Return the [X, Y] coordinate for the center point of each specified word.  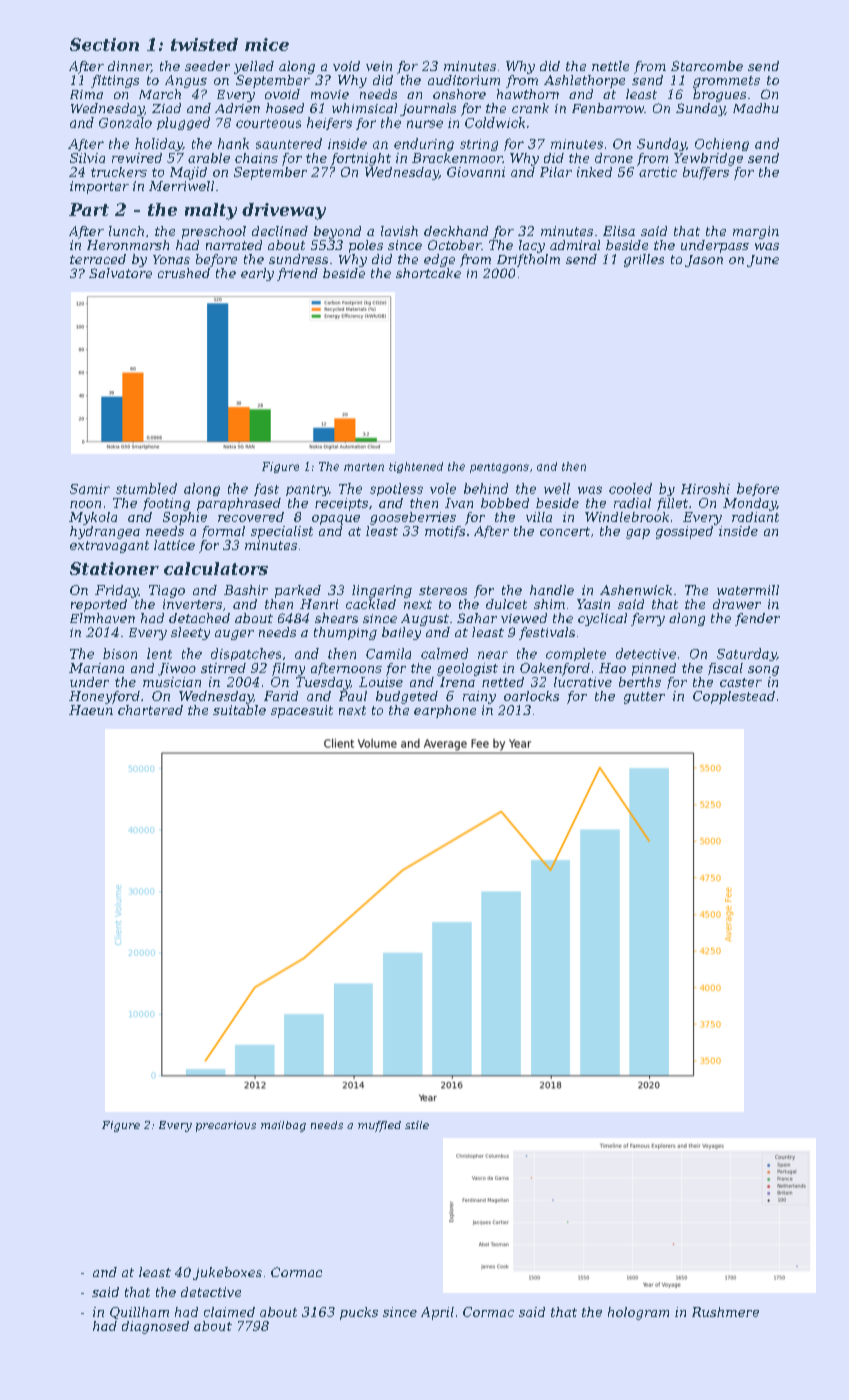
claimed [229, 1312]
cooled [630, 488]
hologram [638, 1313]
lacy [532, 246]
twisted [204, 44]
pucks [359, 1313]
